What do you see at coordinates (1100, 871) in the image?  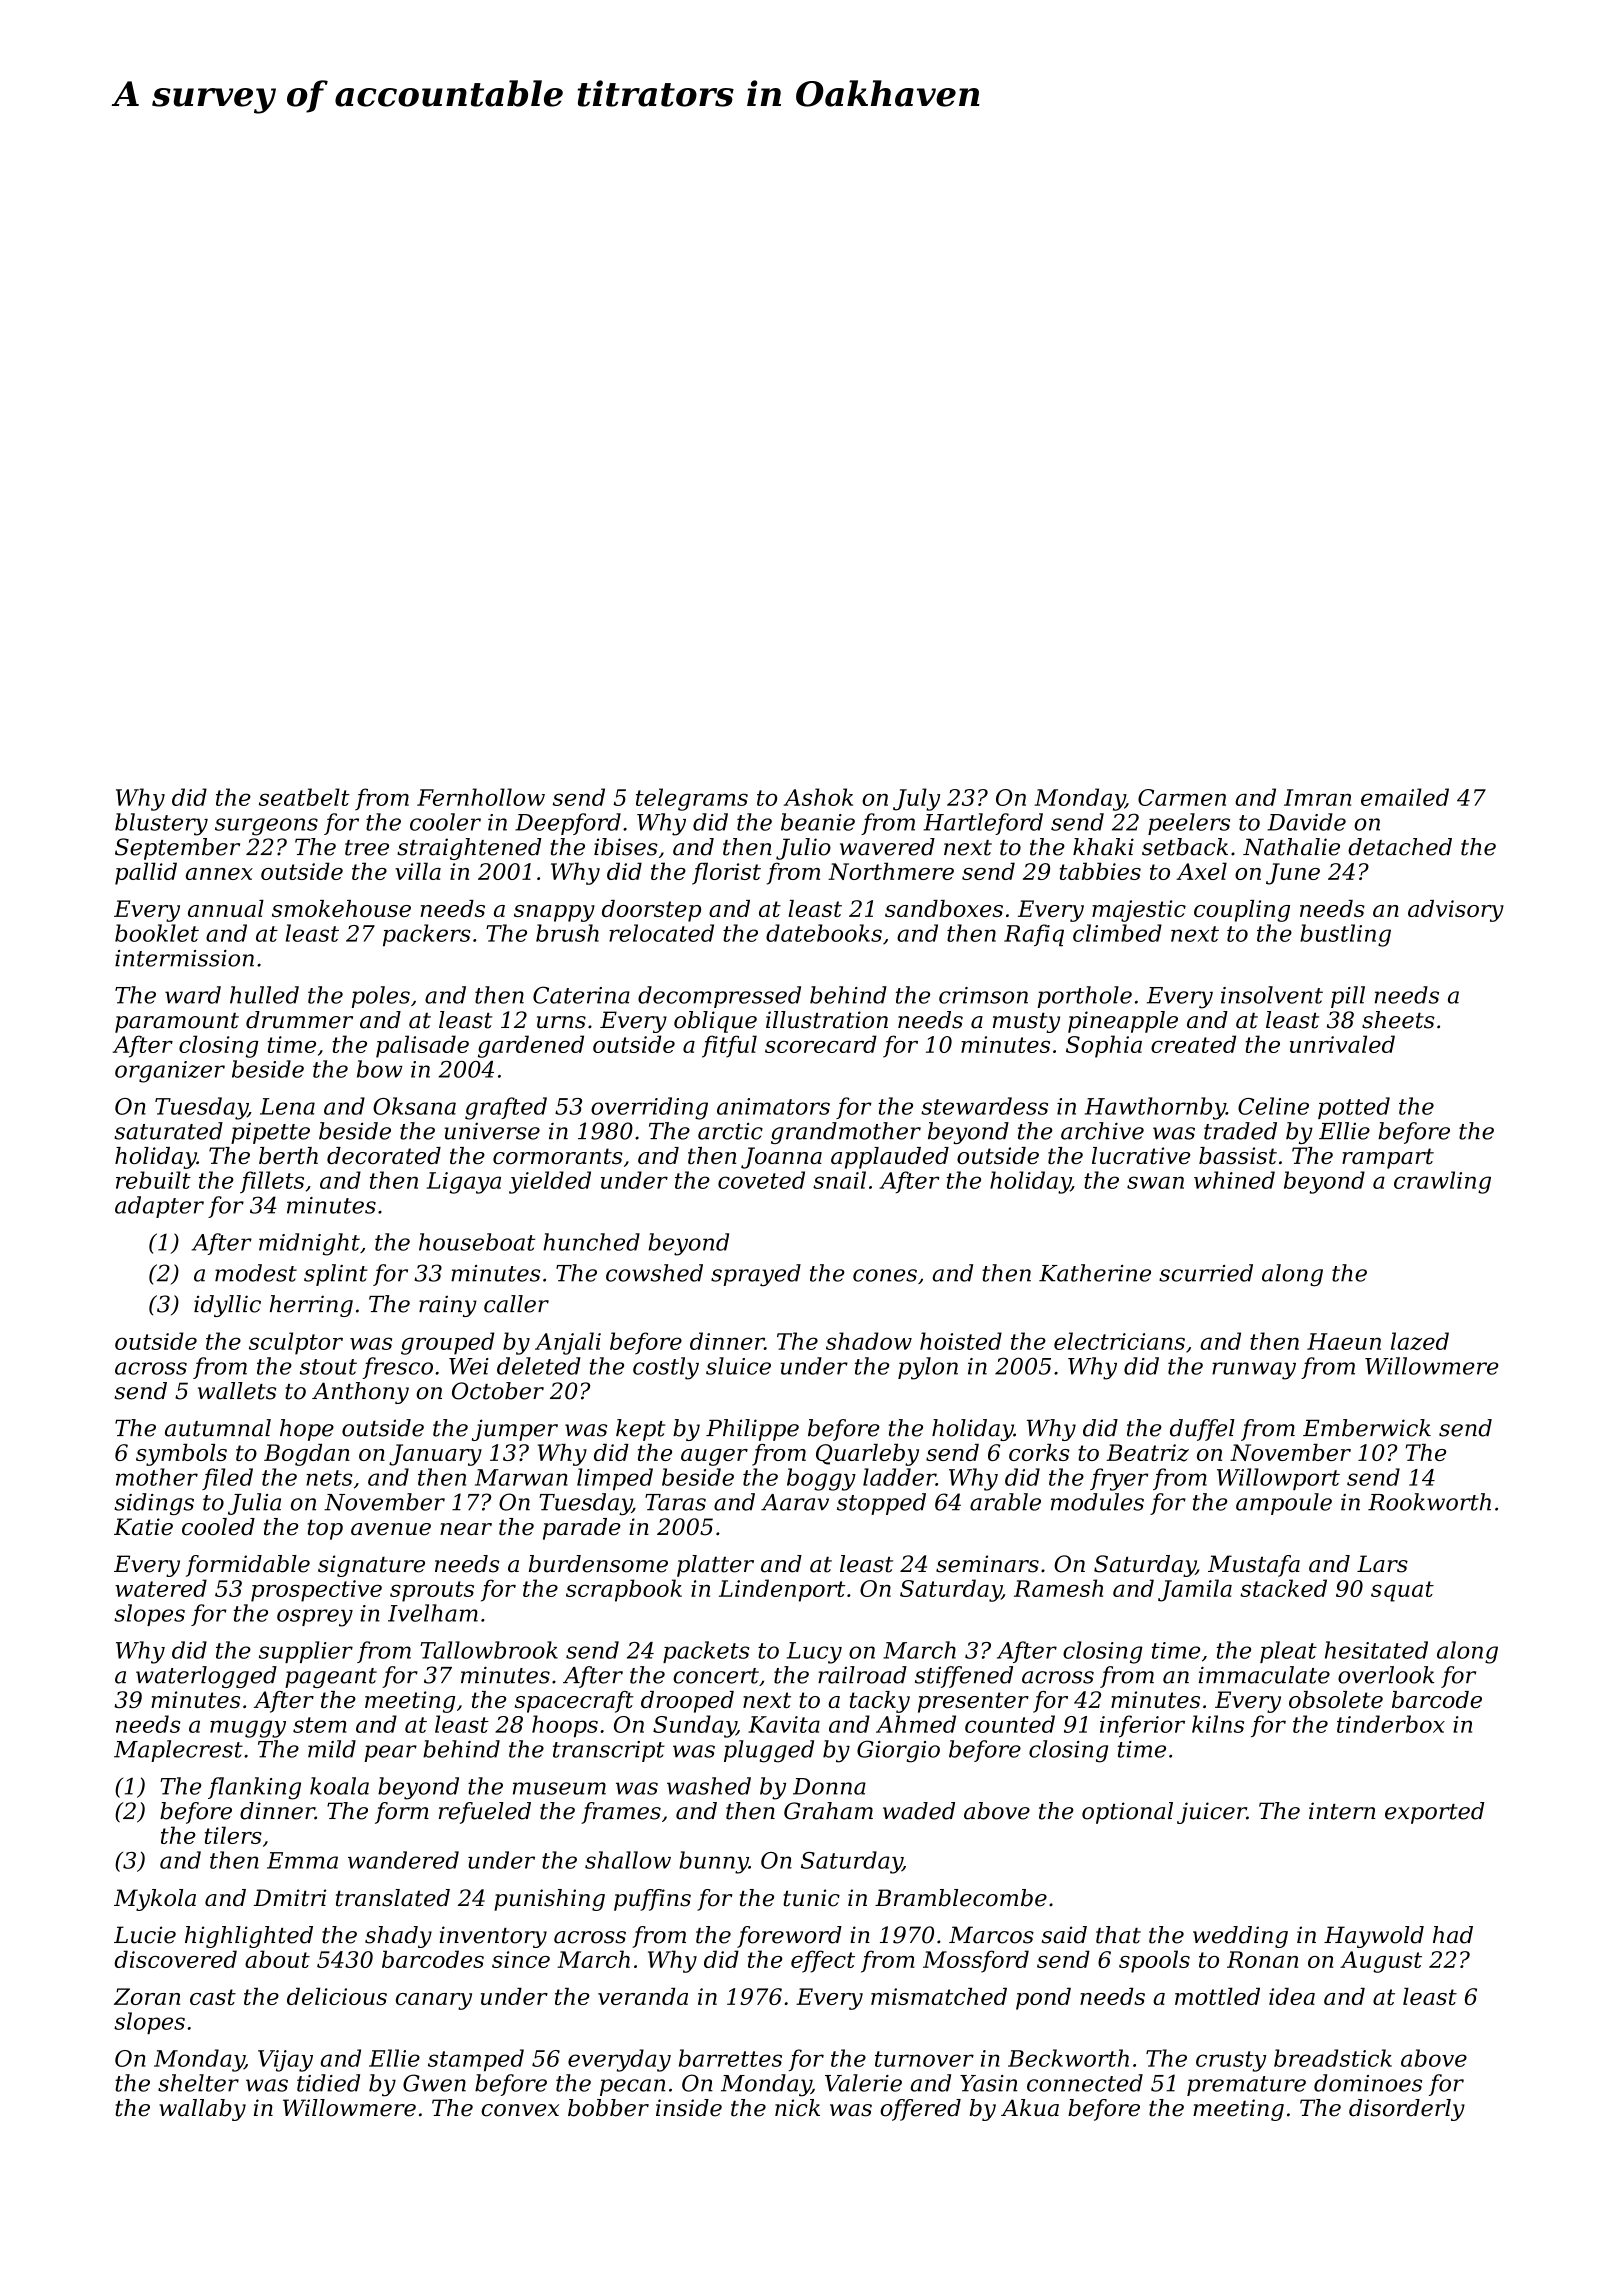 I see `tabbies` at bounding box center [1100, 871].
